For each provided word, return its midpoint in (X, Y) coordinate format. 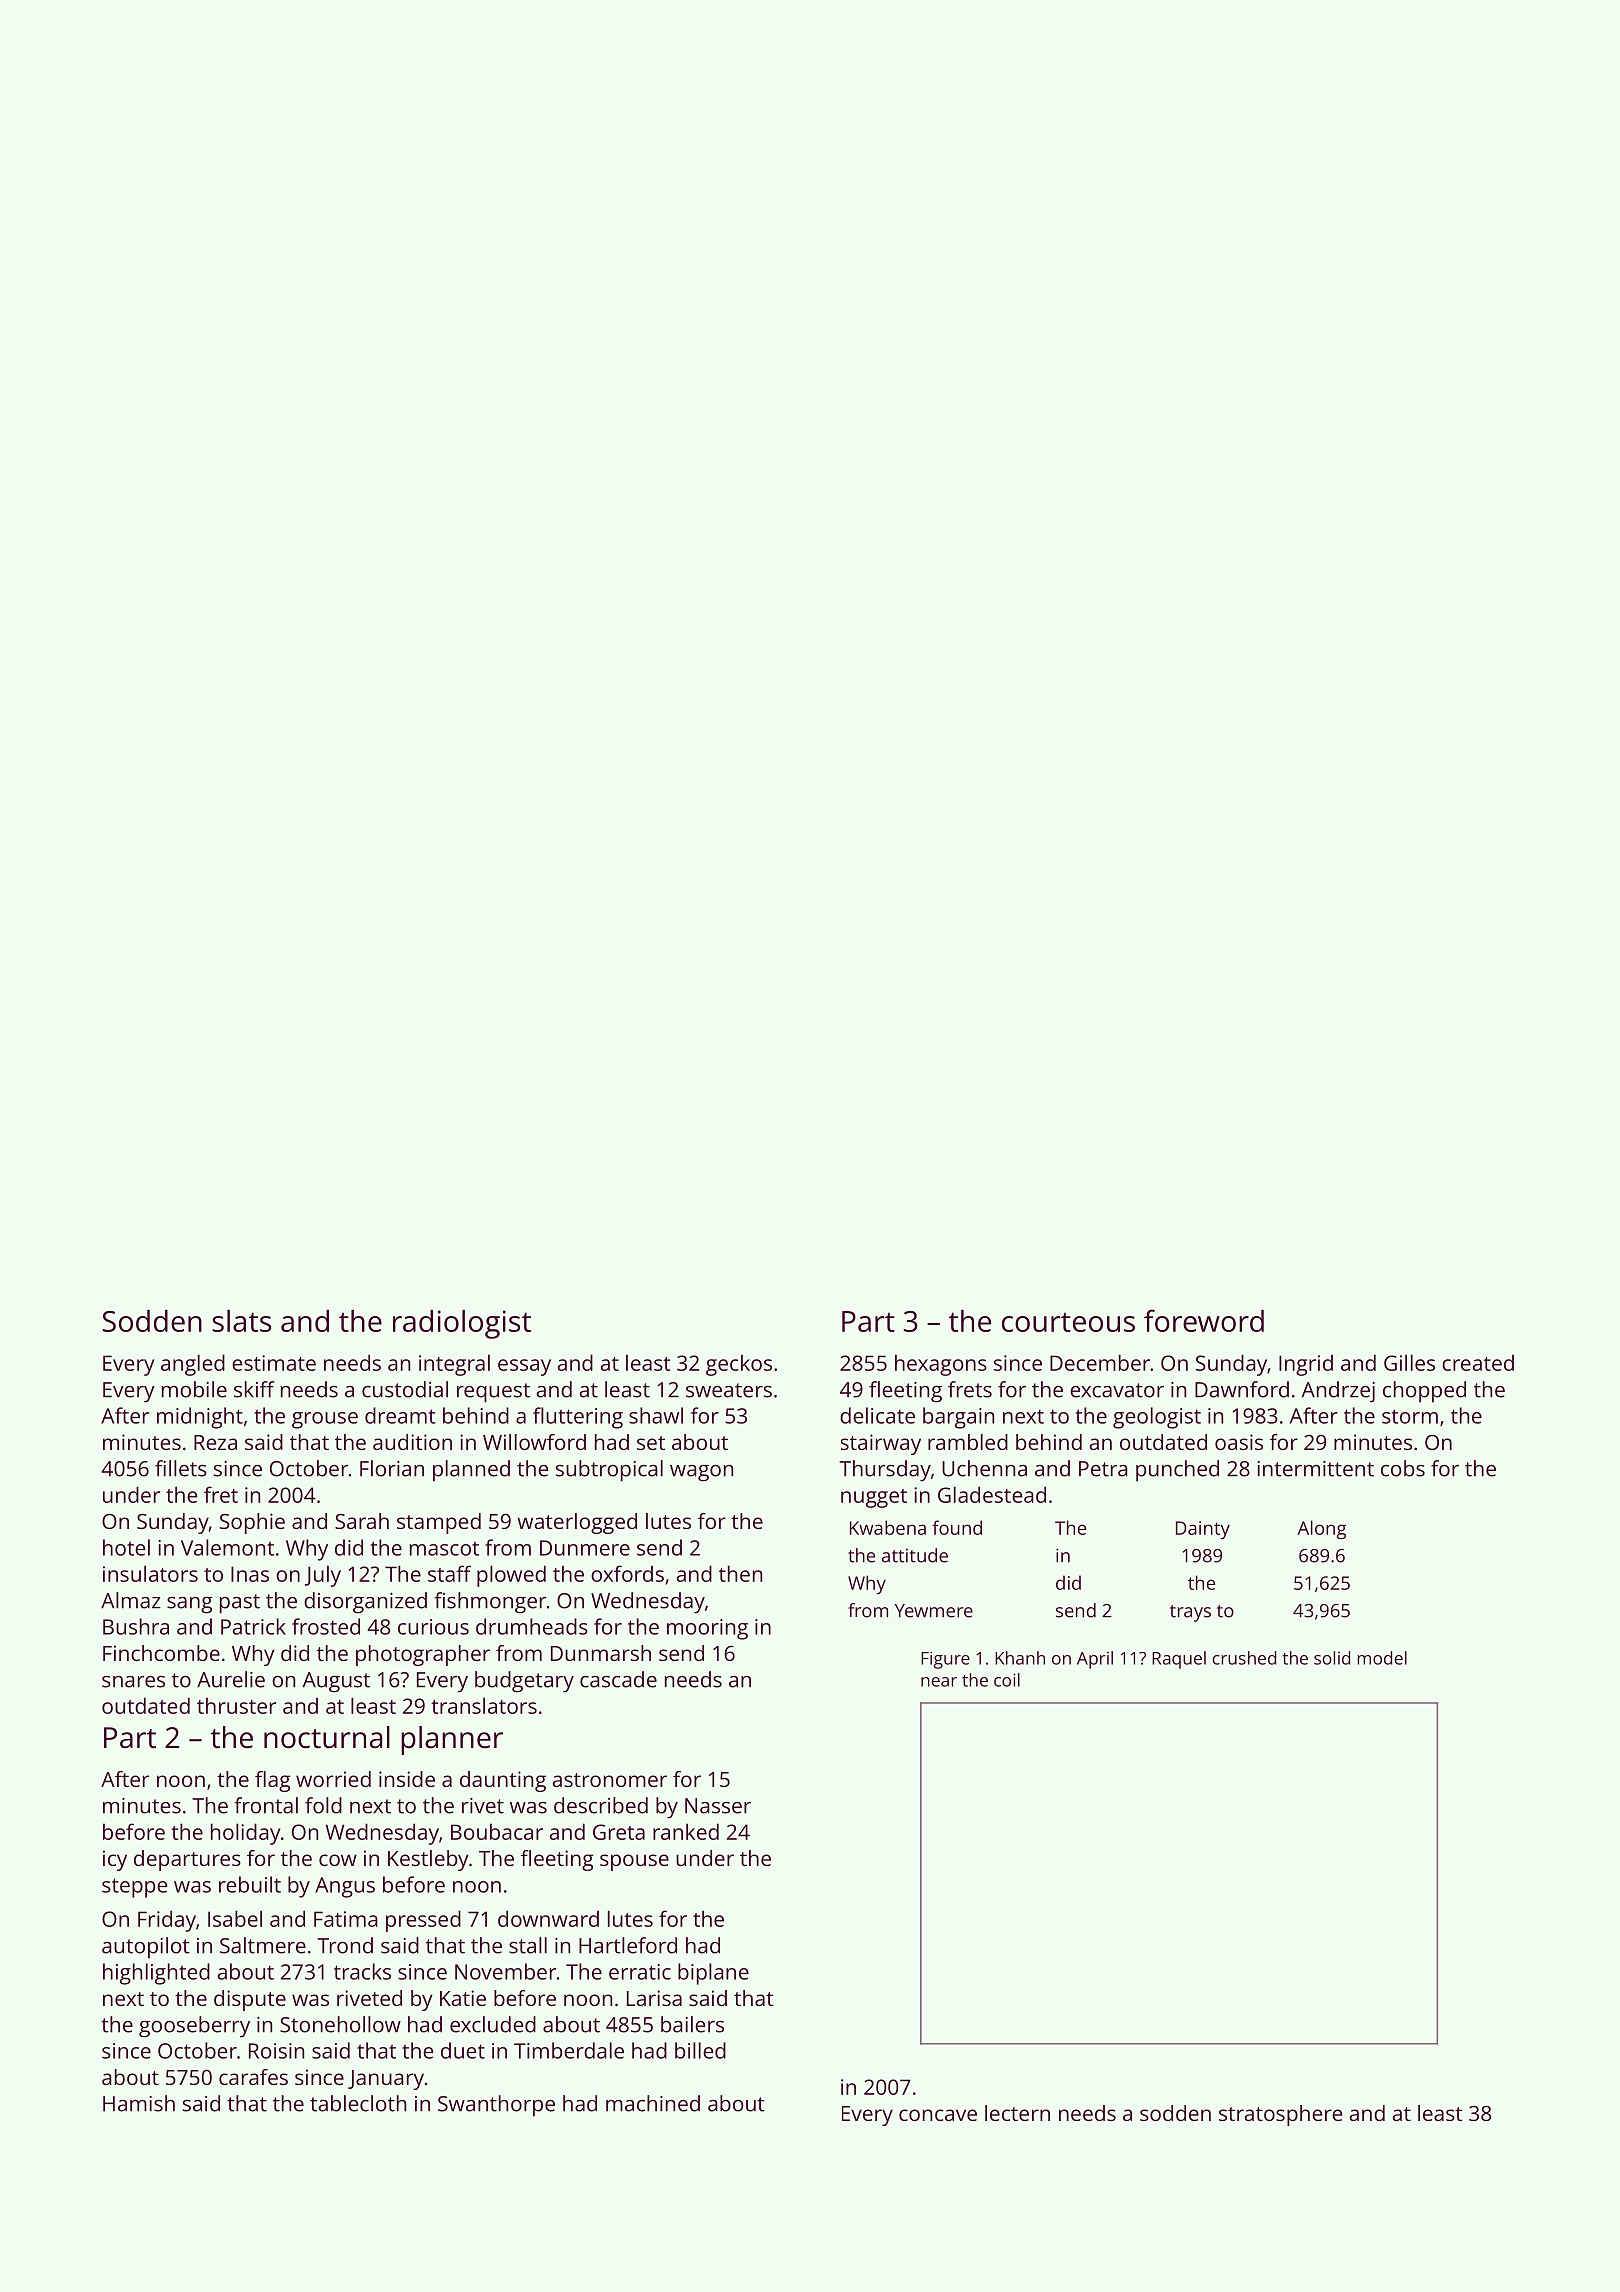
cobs (1403, 1468)
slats (241, 1321)
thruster (236, 1705)
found (957, 1527)
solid (1332, 1658)
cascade (618, 1679)
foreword (1204, 1320)
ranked (686, 1831)
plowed (511, 1576)
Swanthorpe (496, 2106)
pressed (423, 1921)
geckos (739, 1365)
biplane (713, 1974)
